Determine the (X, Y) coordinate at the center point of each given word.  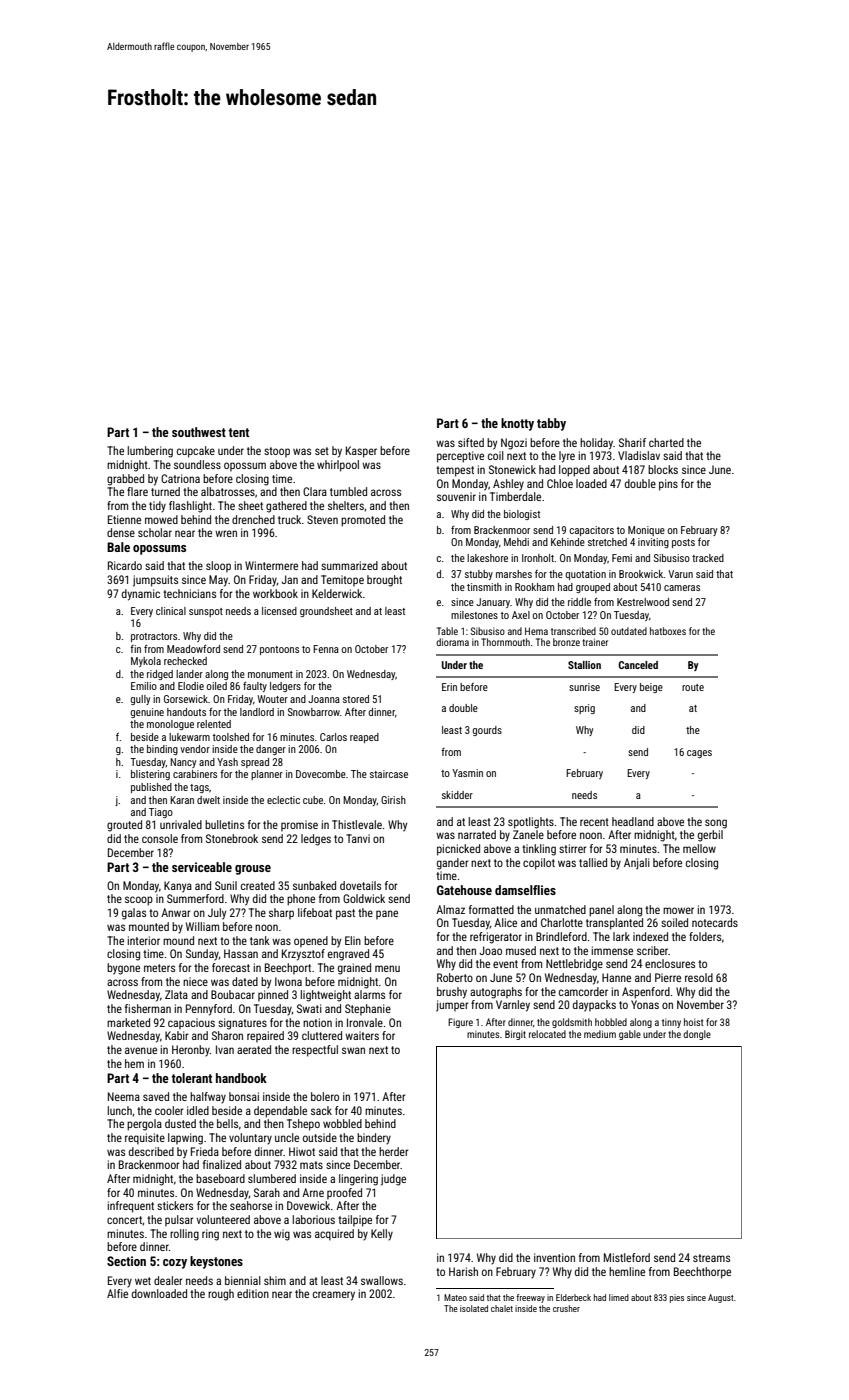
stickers (175, 1205)
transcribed (573, 631)
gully (140, 700)
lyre (567, 457)
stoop (277, 452)
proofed (344, 1193)
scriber (652, 950)
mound (178, 940)
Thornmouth (505, 642)
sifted (471, 442)
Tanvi (358, 838)
